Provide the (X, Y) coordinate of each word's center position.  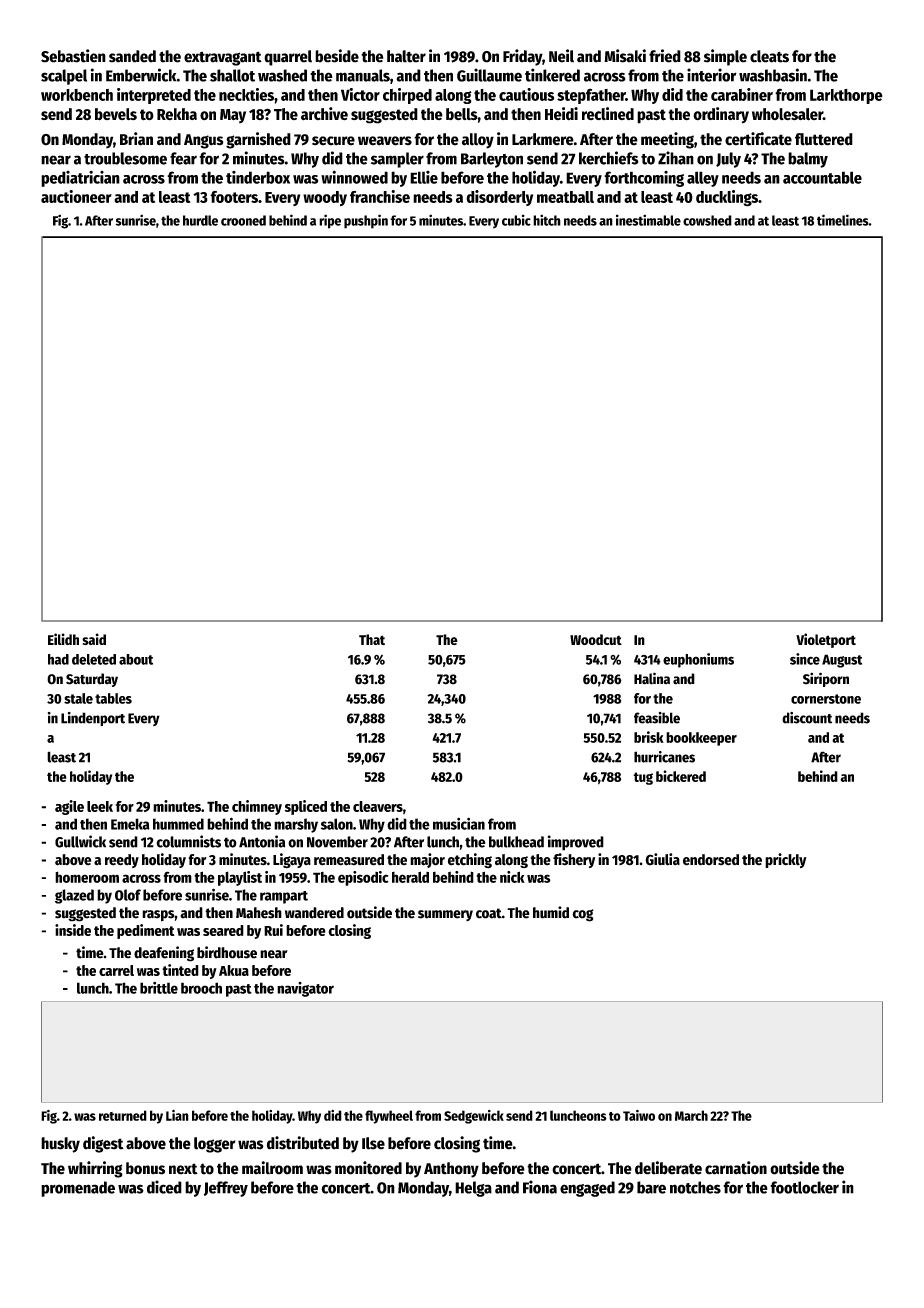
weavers (385, 141)
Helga (473, 1189)
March (691, 1115)
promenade (78, 1189)
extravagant (223, 58)
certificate (758, 139)
